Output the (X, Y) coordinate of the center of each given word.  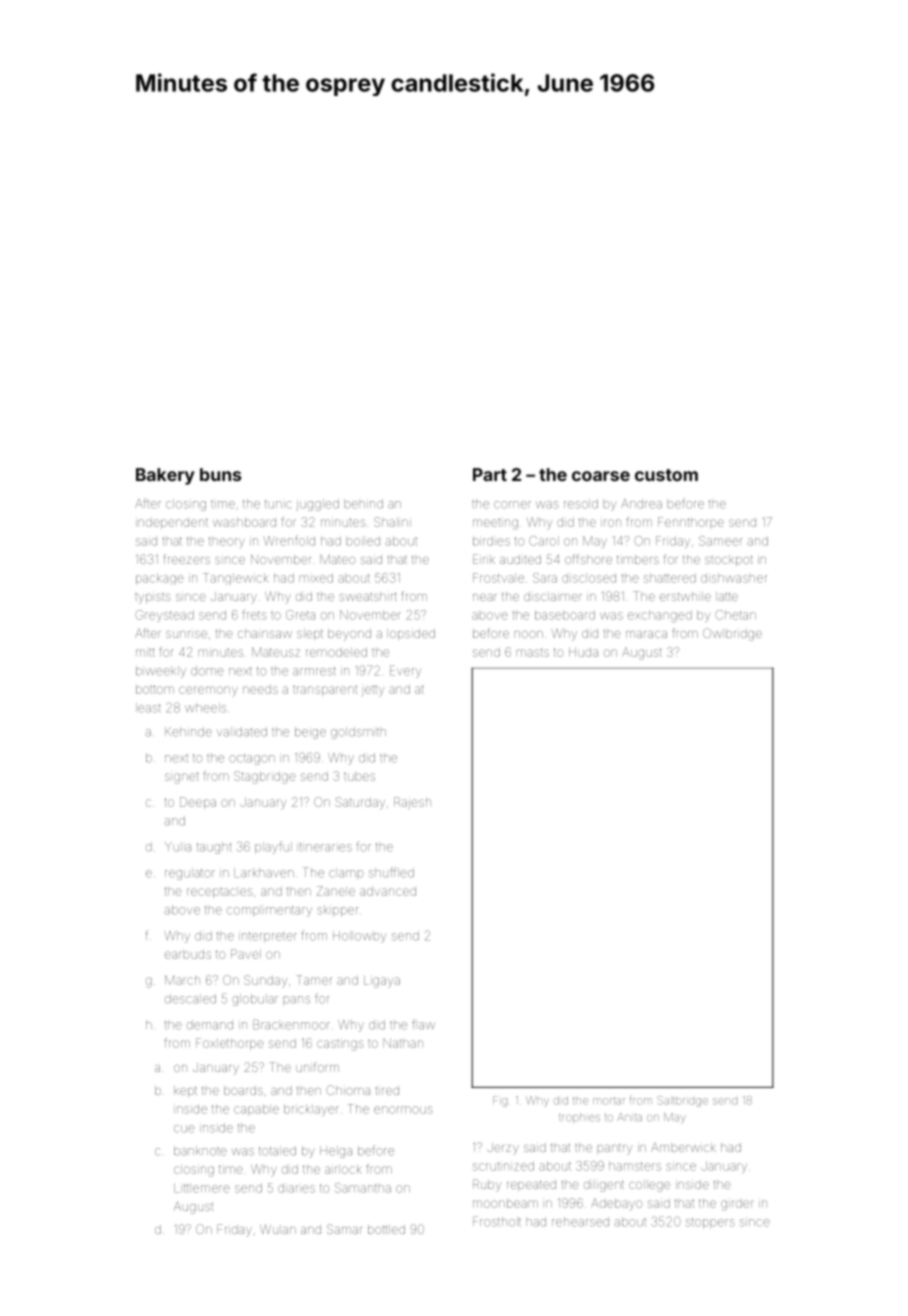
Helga (336, 1152)
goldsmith (358, 733)
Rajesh (412, 803)
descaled (190, 999)
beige (310, 733)
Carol (544, 541)
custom (666, 475)
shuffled (391, 872)
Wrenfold (289, 540)
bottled (386, 1229)
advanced (388, 891)
